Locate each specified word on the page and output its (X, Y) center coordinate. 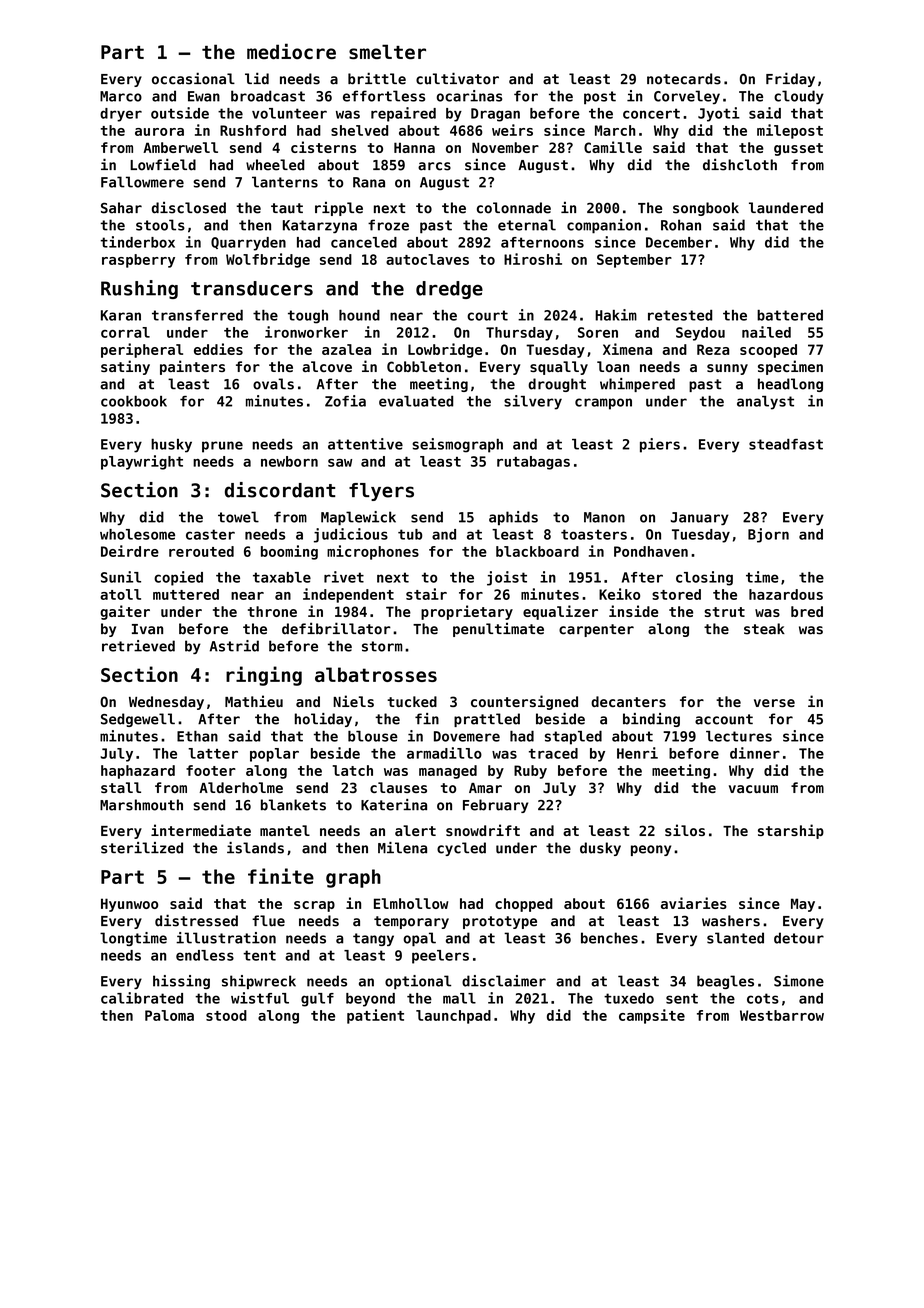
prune (222, 447)
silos (685, 830)
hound (359, 315)
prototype (500, 922)
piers (660, 445)
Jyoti (719, 114)
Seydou (700, 334)
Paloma (169, 1015)
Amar (485, 788)
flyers (381, 492)
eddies (218, 349)
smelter (387, 51)
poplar (274, 755)
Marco (121, 96)
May (803, 905)
